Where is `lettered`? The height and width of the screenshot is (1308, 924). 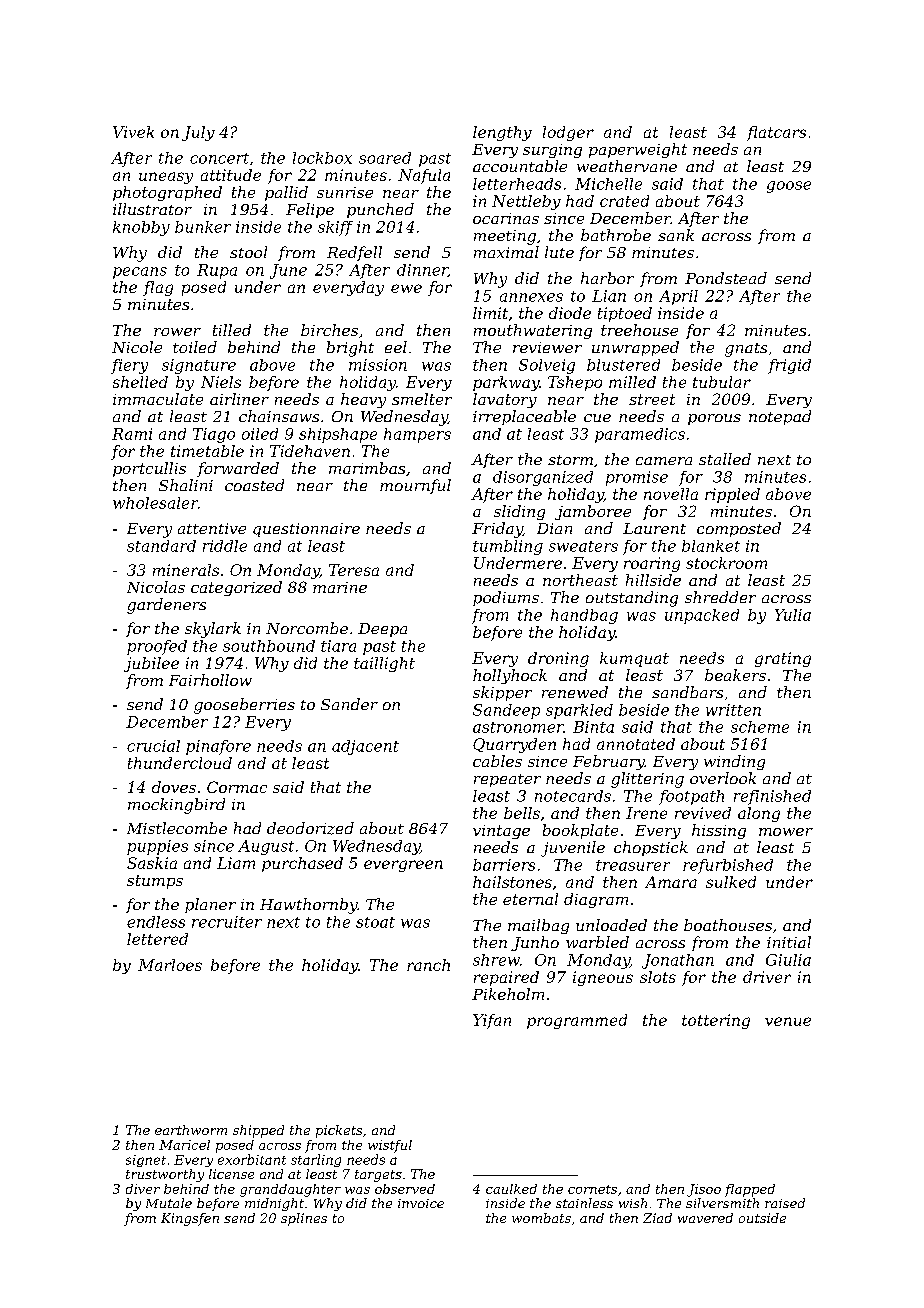 lettered is located at coordinates (157, 939).
